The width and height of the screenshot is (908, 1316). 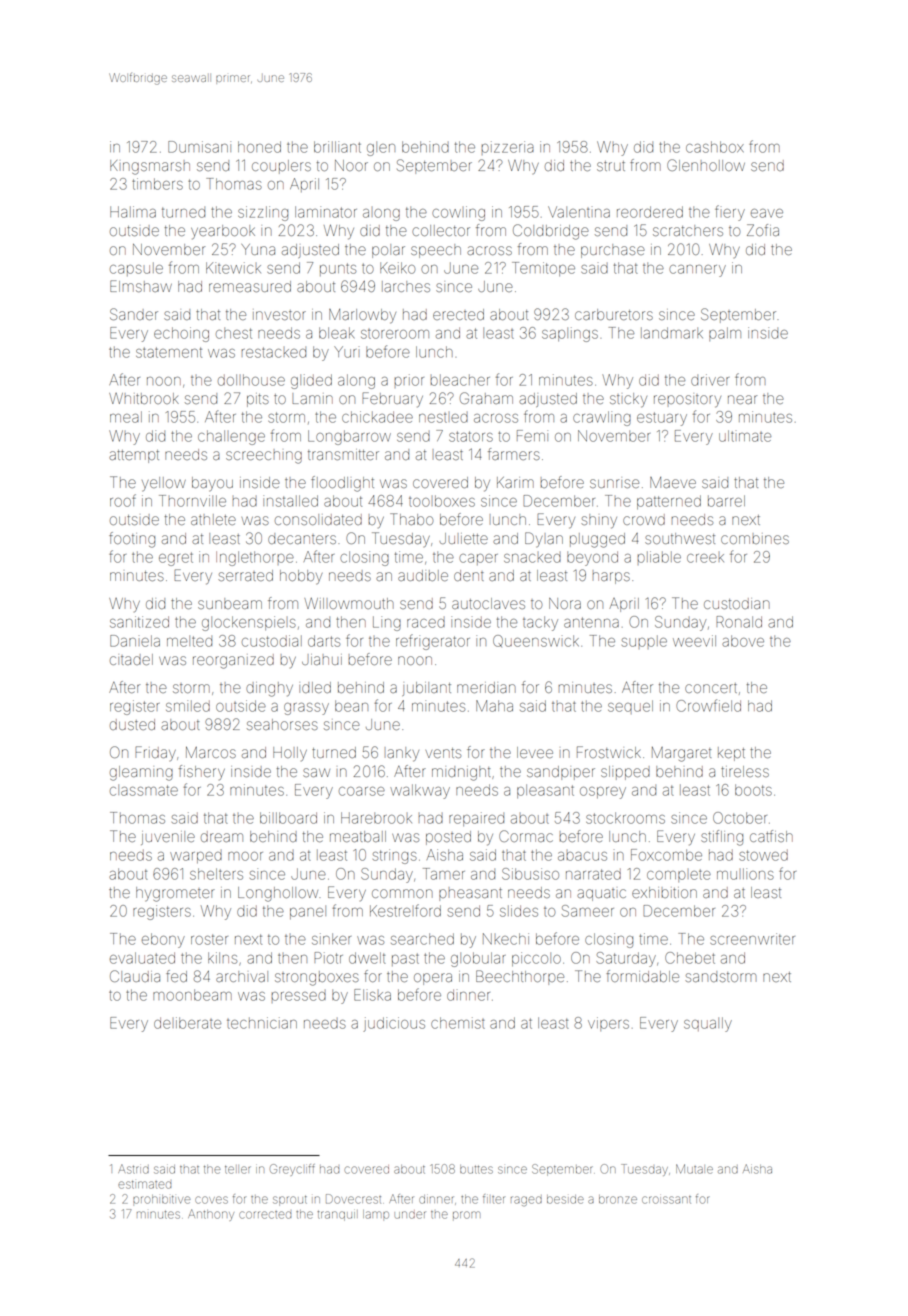 I want to click on pleasant, so click(x=545, y=791).
